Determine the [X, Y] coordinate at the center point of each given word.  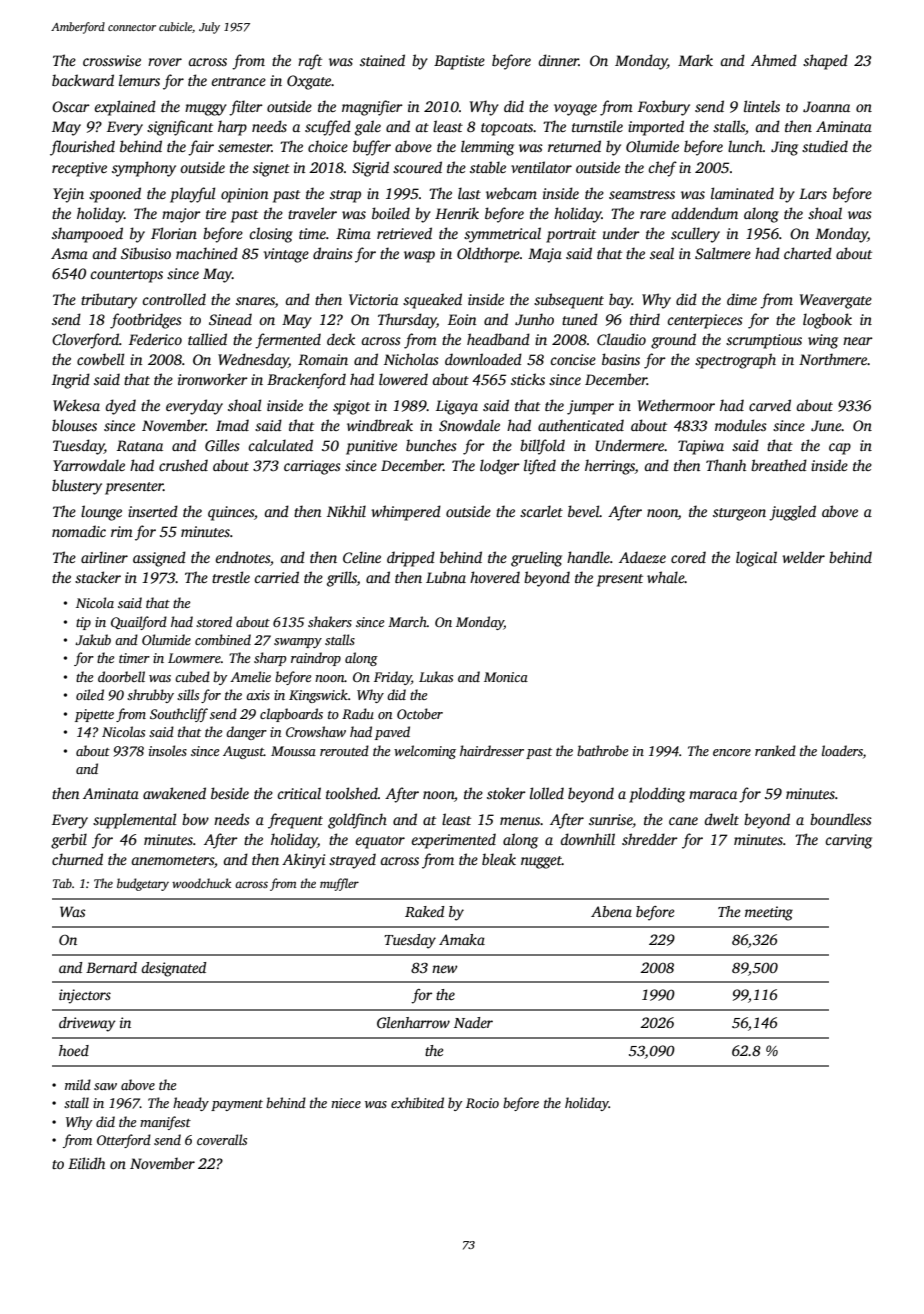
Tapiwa [701, 447]
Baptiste [459, 62]
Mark [695, 60]
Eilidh [86, 1163]
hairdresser [492, 750]
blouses [74, 425]
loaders [842, 750]
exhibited [417, 1102]
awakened [174, 793]
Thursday [407, 321]
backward [83, 80]
